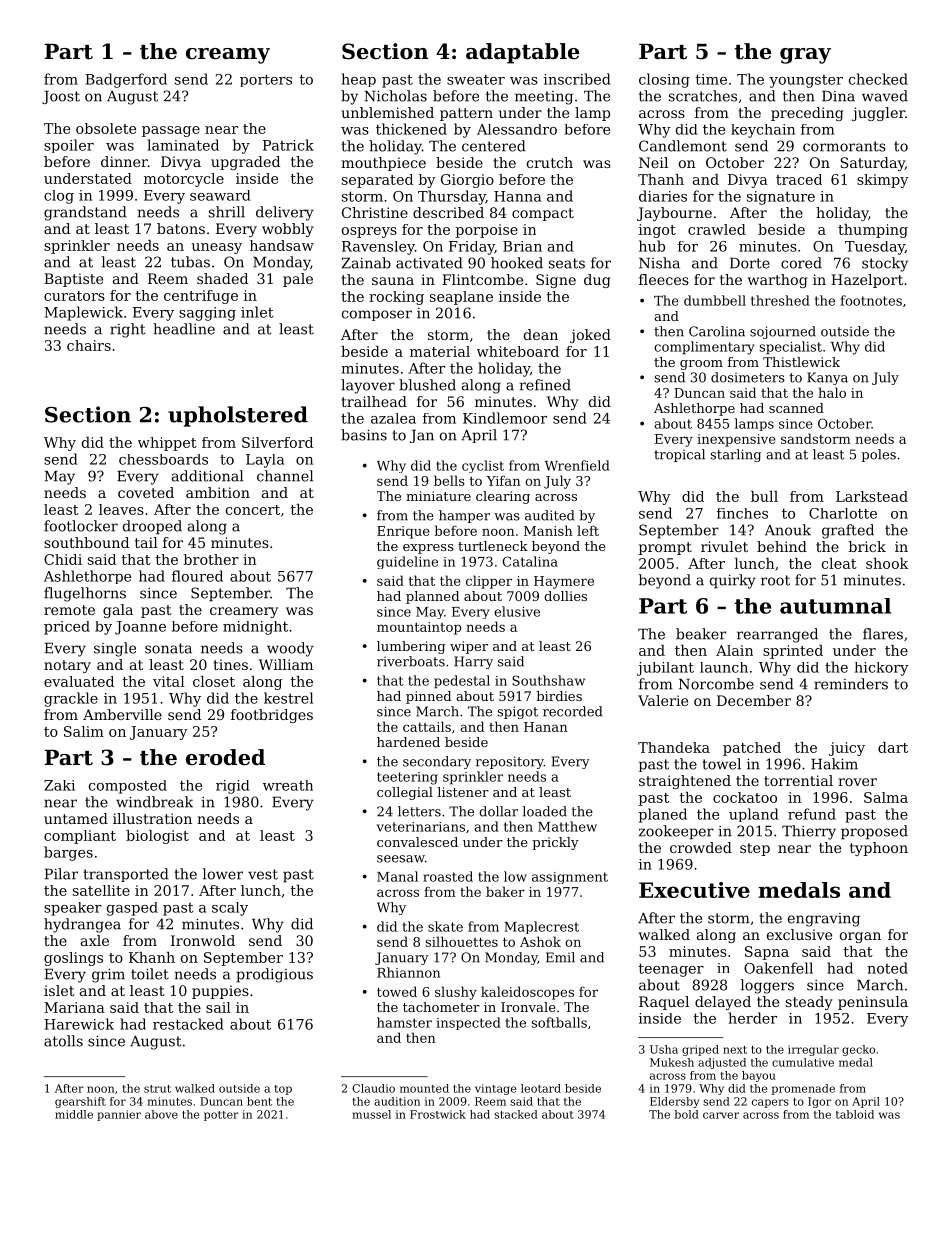 The image size is (952, 1233). I want to click on illustration, so click(152, 818).
